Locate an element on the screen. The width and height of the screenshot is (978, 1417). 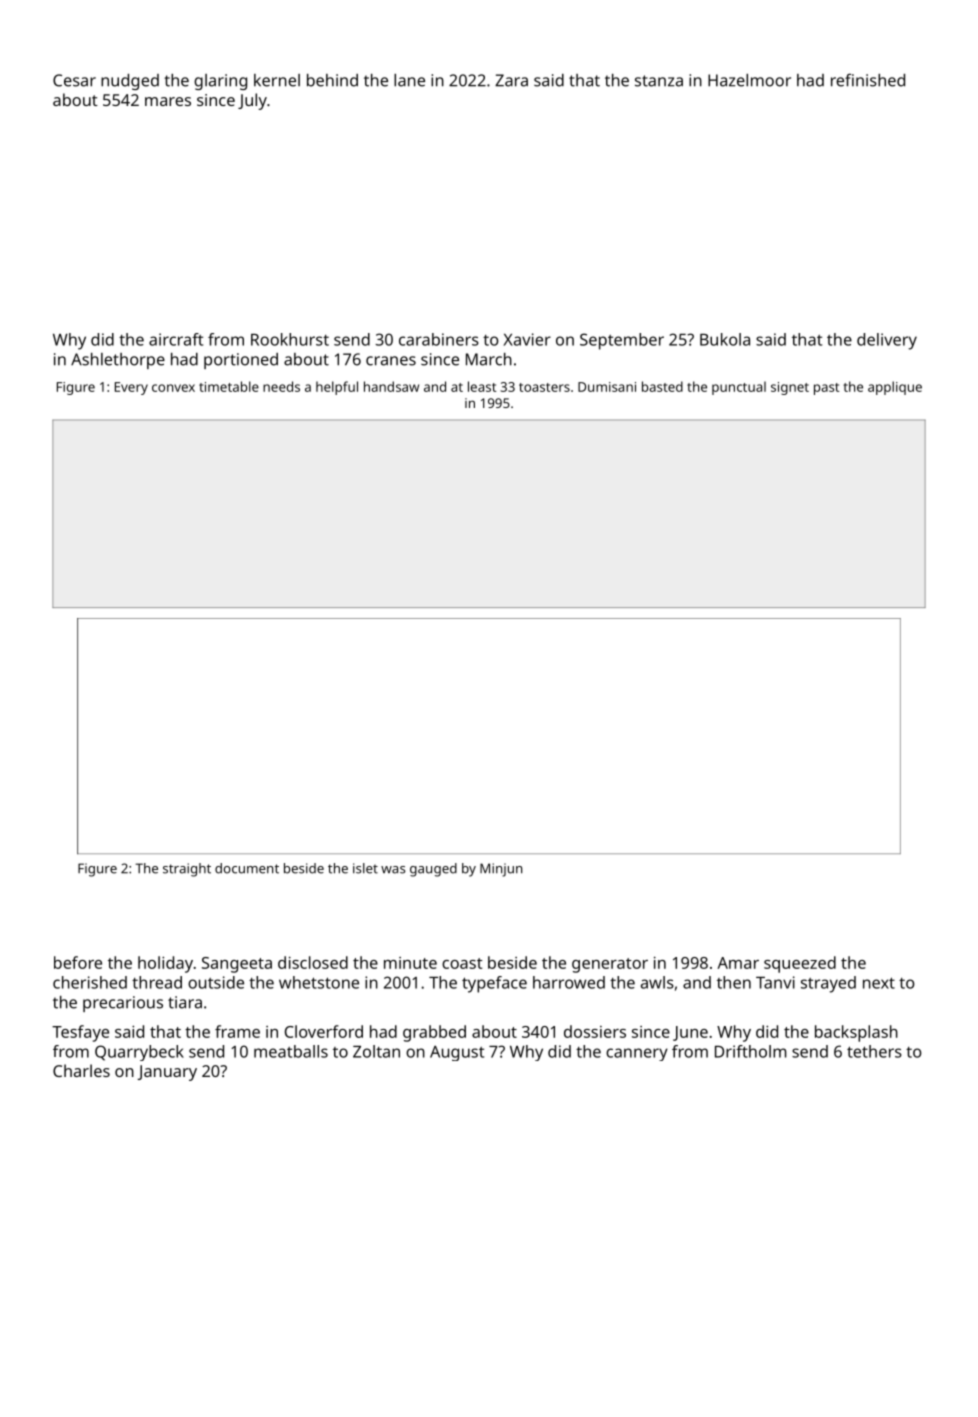
applique is located at coordinates (895, 388).
